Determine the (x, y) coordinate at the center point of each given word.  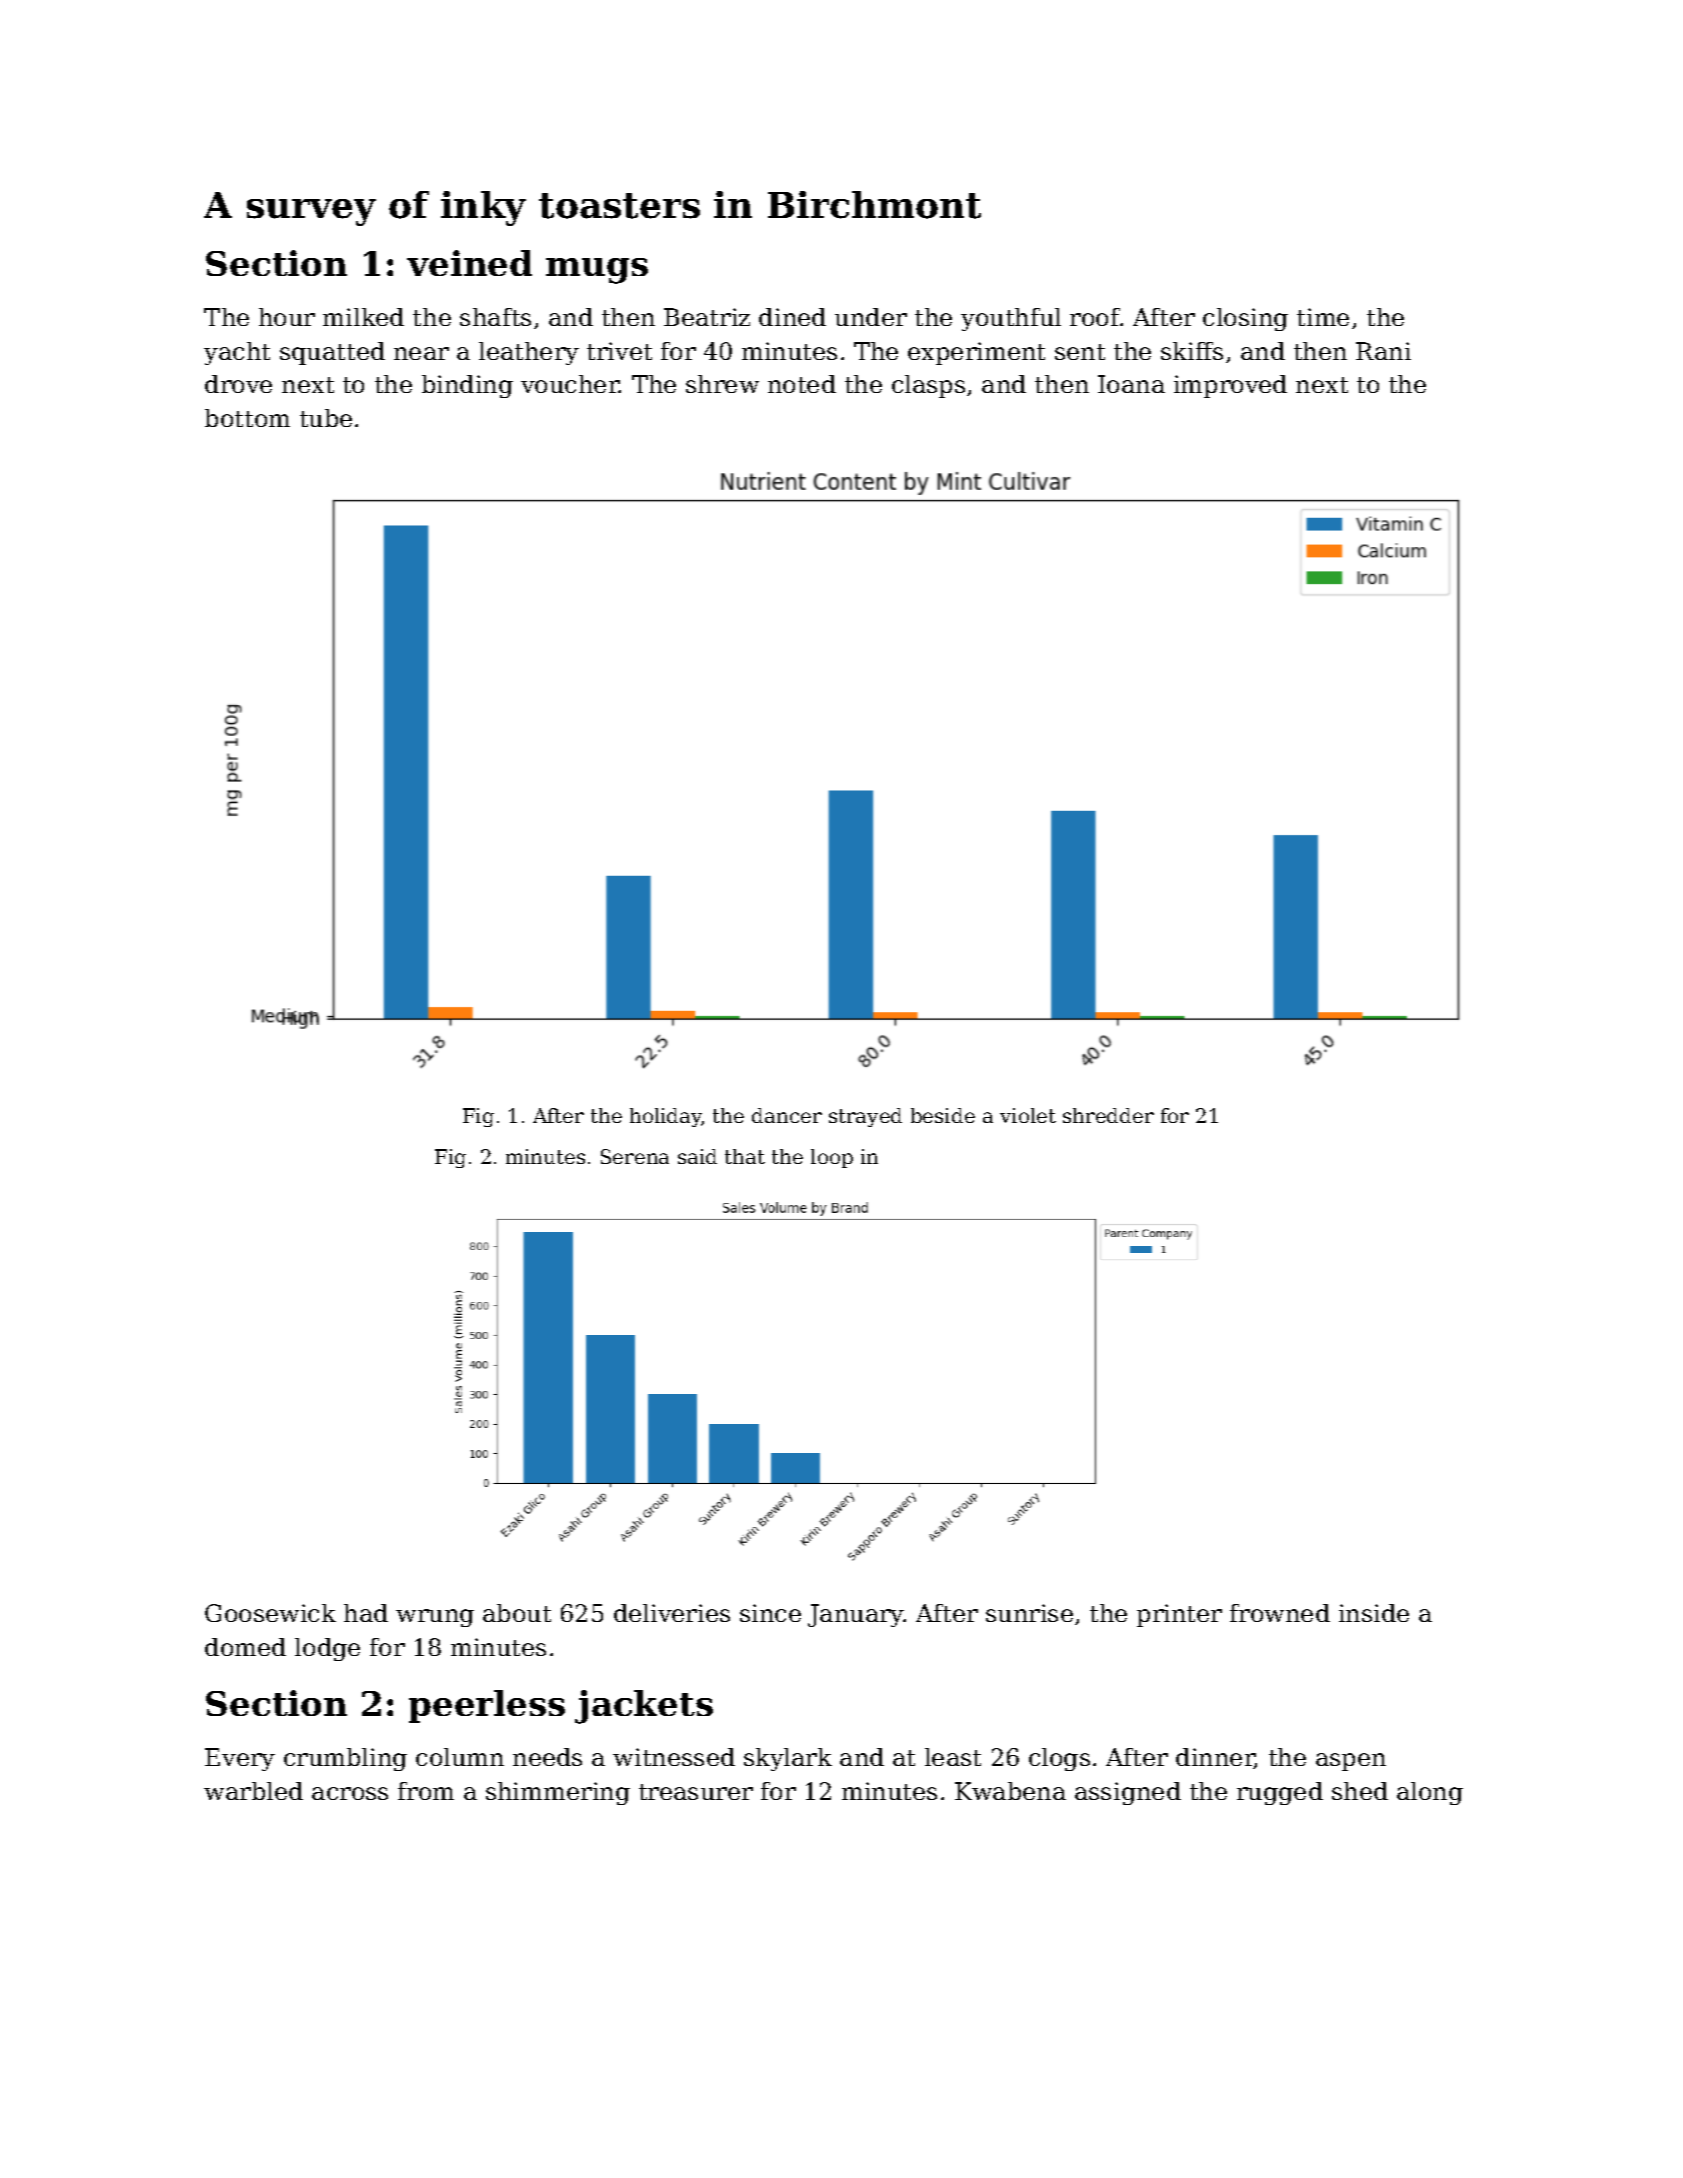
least (953, 1757)
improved (1230, 386)
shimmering (558, 1793)
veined (469, 263)
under (871, 317)
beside (943, 1115)
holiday (666, 1117)
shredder (1108, 1115)
